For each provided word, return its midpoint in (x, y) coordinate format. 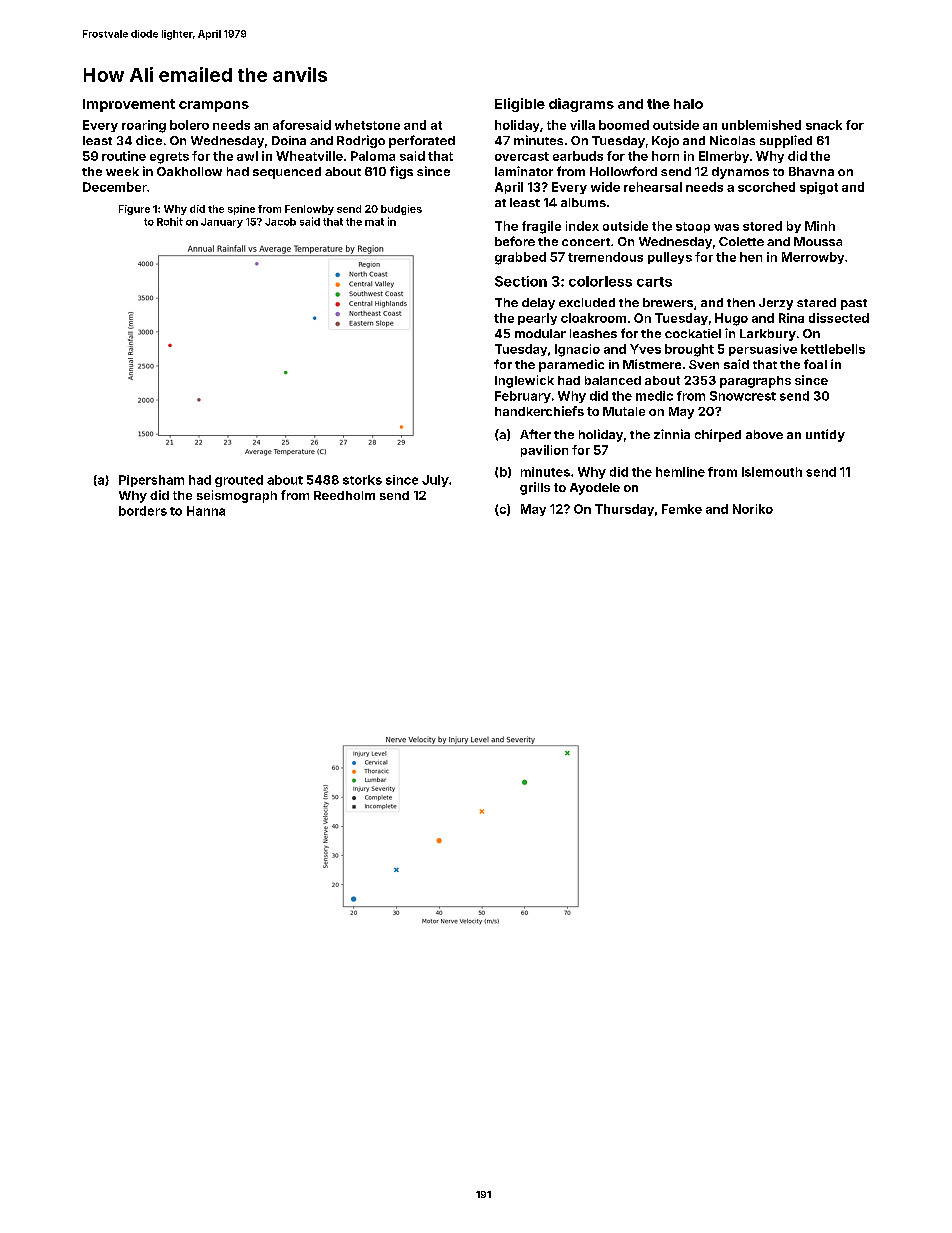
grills (535, 488)
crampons (214, 106)
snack (824, 125)
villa (582, 125)
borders (143, 511)
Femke (682, 509)
